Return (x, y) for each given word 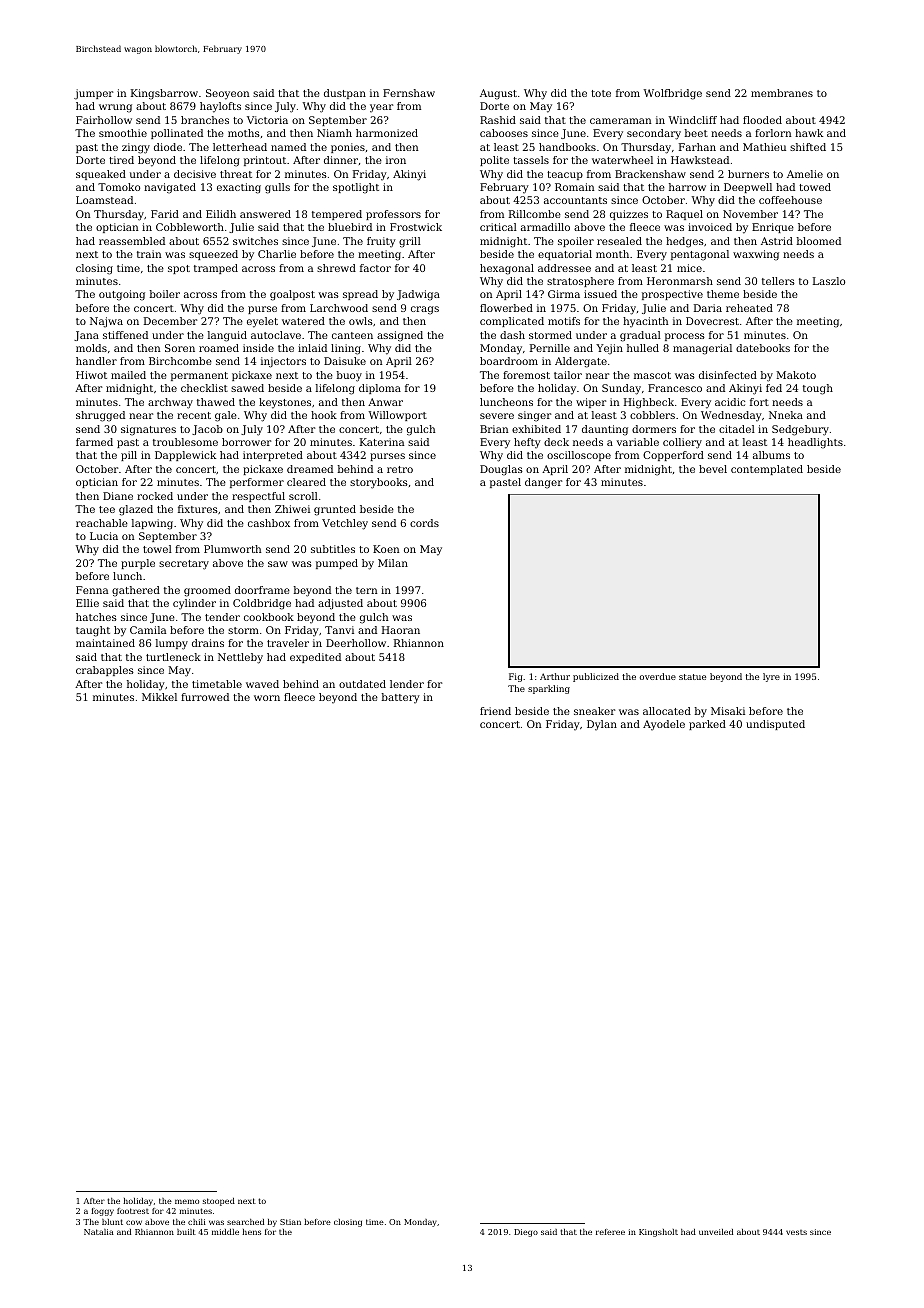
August (498, 94)
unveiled (716, 1232)
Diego (526, 1233)
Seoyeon (227, 94)
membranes (782, 93)
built (186, 1232)
